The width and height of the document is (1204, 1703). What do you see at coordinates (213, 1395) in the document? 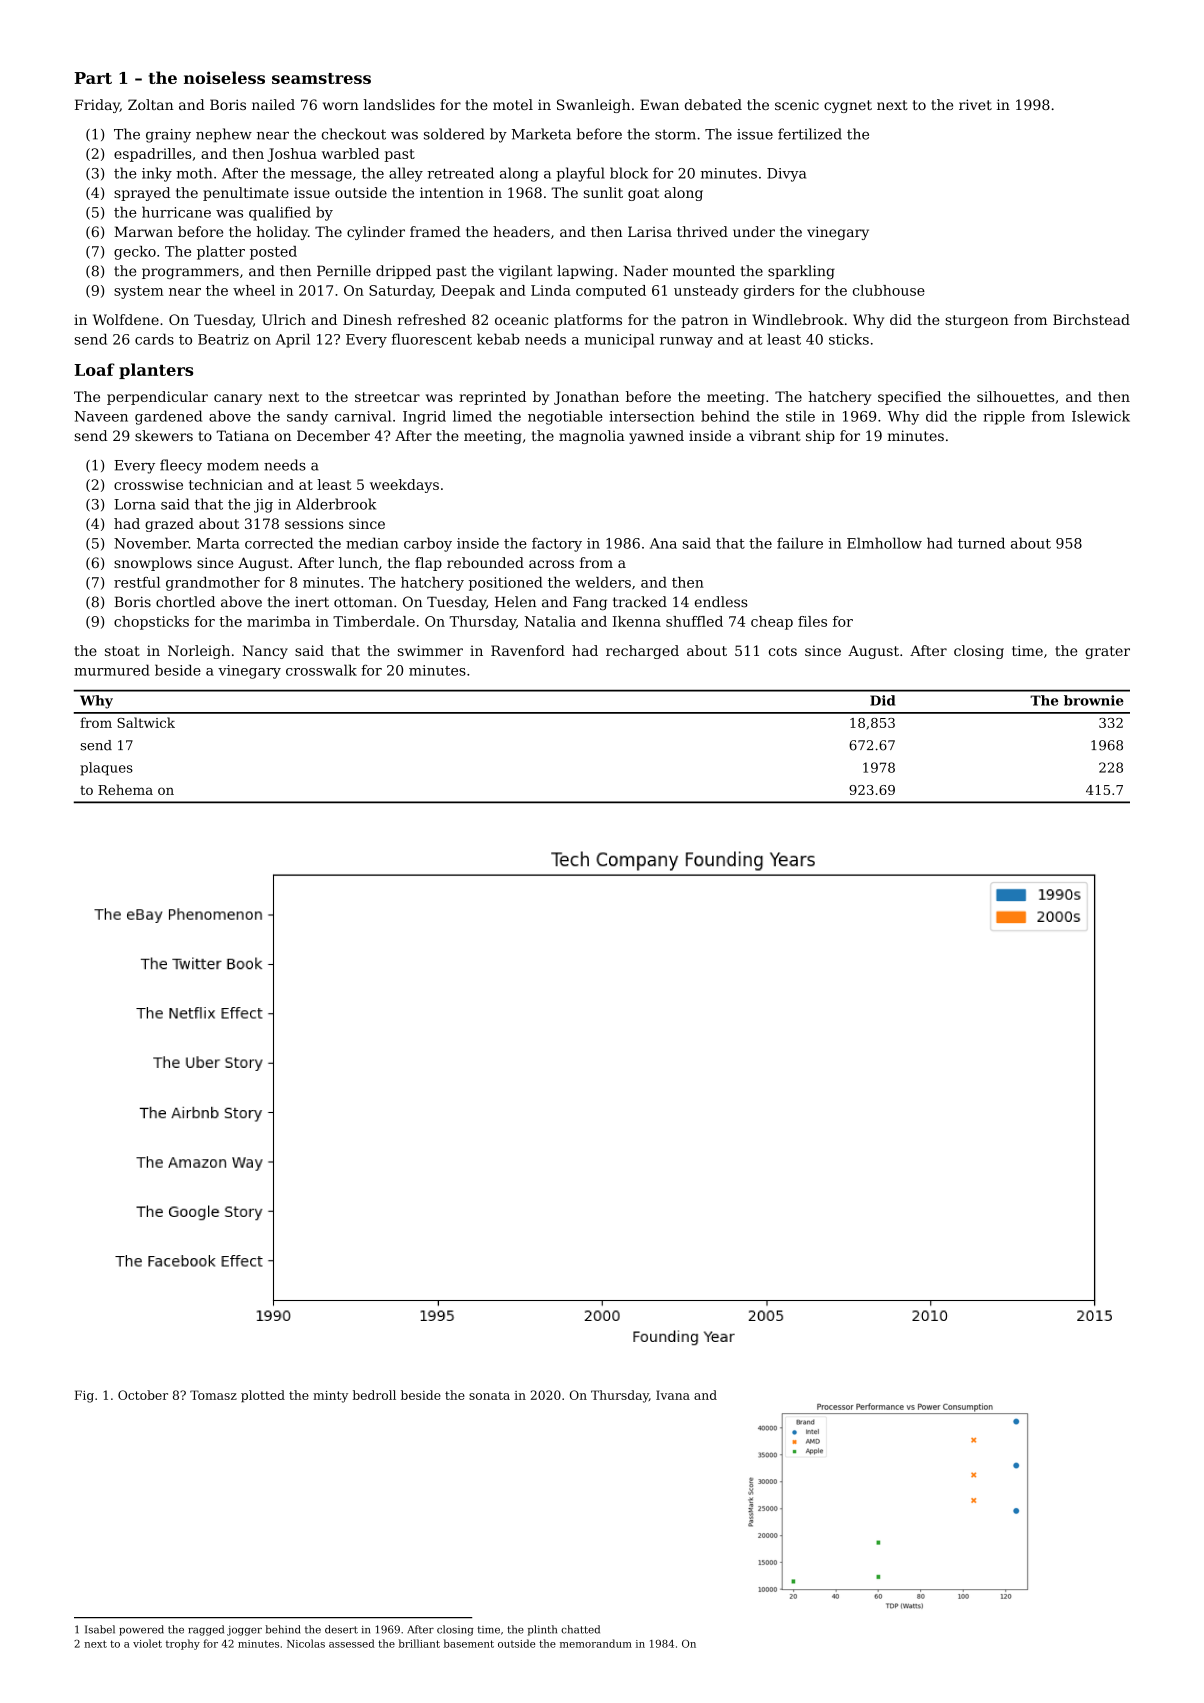
I see `Tomasz` at bounding box center [213, 1395].
